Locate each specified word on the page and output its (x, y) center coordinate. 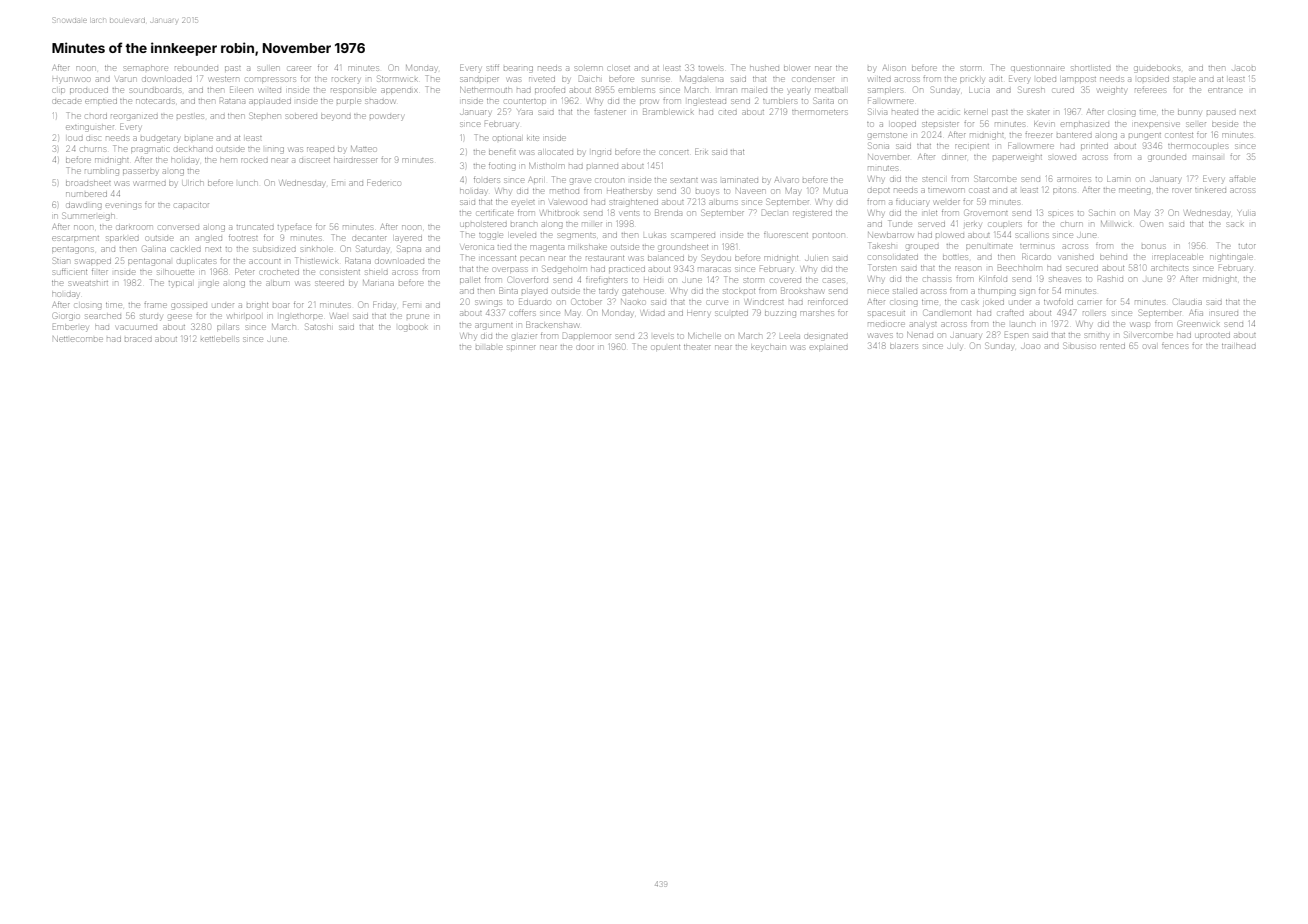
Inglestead (707, 102)
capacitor (191, 205)
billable (489, 347)
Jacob (1243, 68)
